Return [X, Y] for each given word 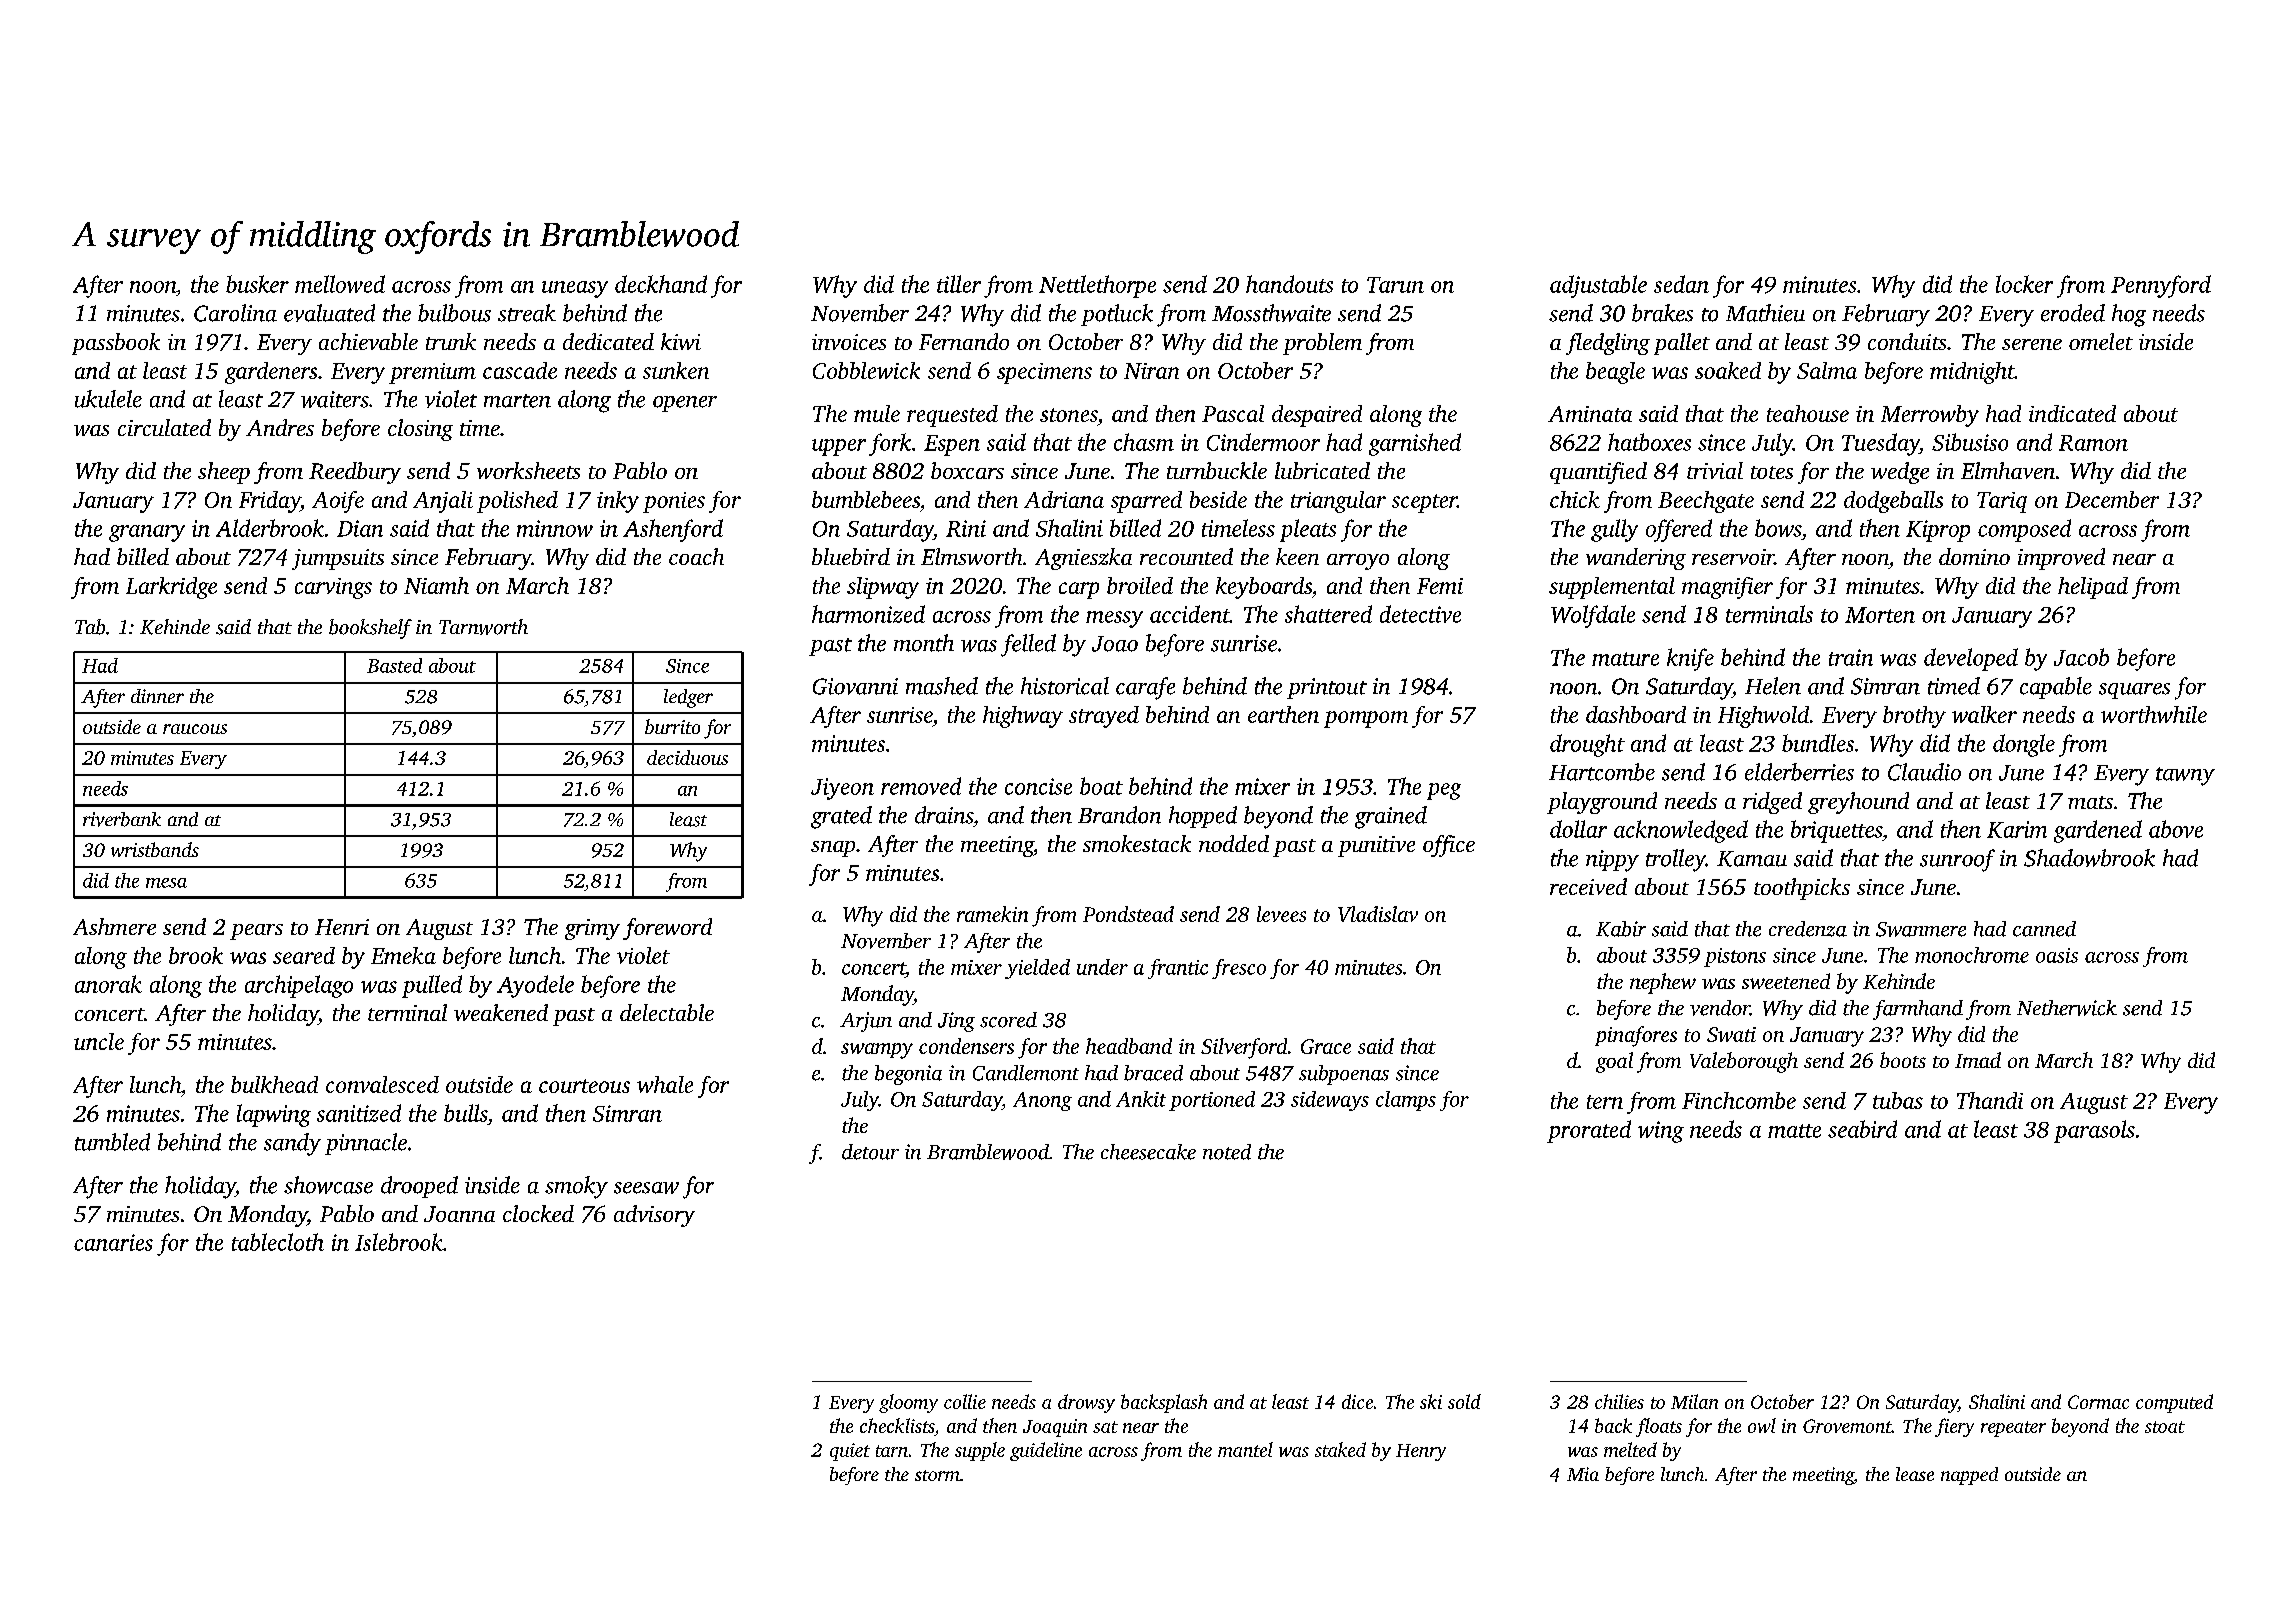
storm [937, 1475]
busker [257, 284]
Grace [1326, 1046]
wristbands [155, 849]
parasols [2094, 1131]
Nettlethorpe [1097, 286]
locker [2024, 284]
